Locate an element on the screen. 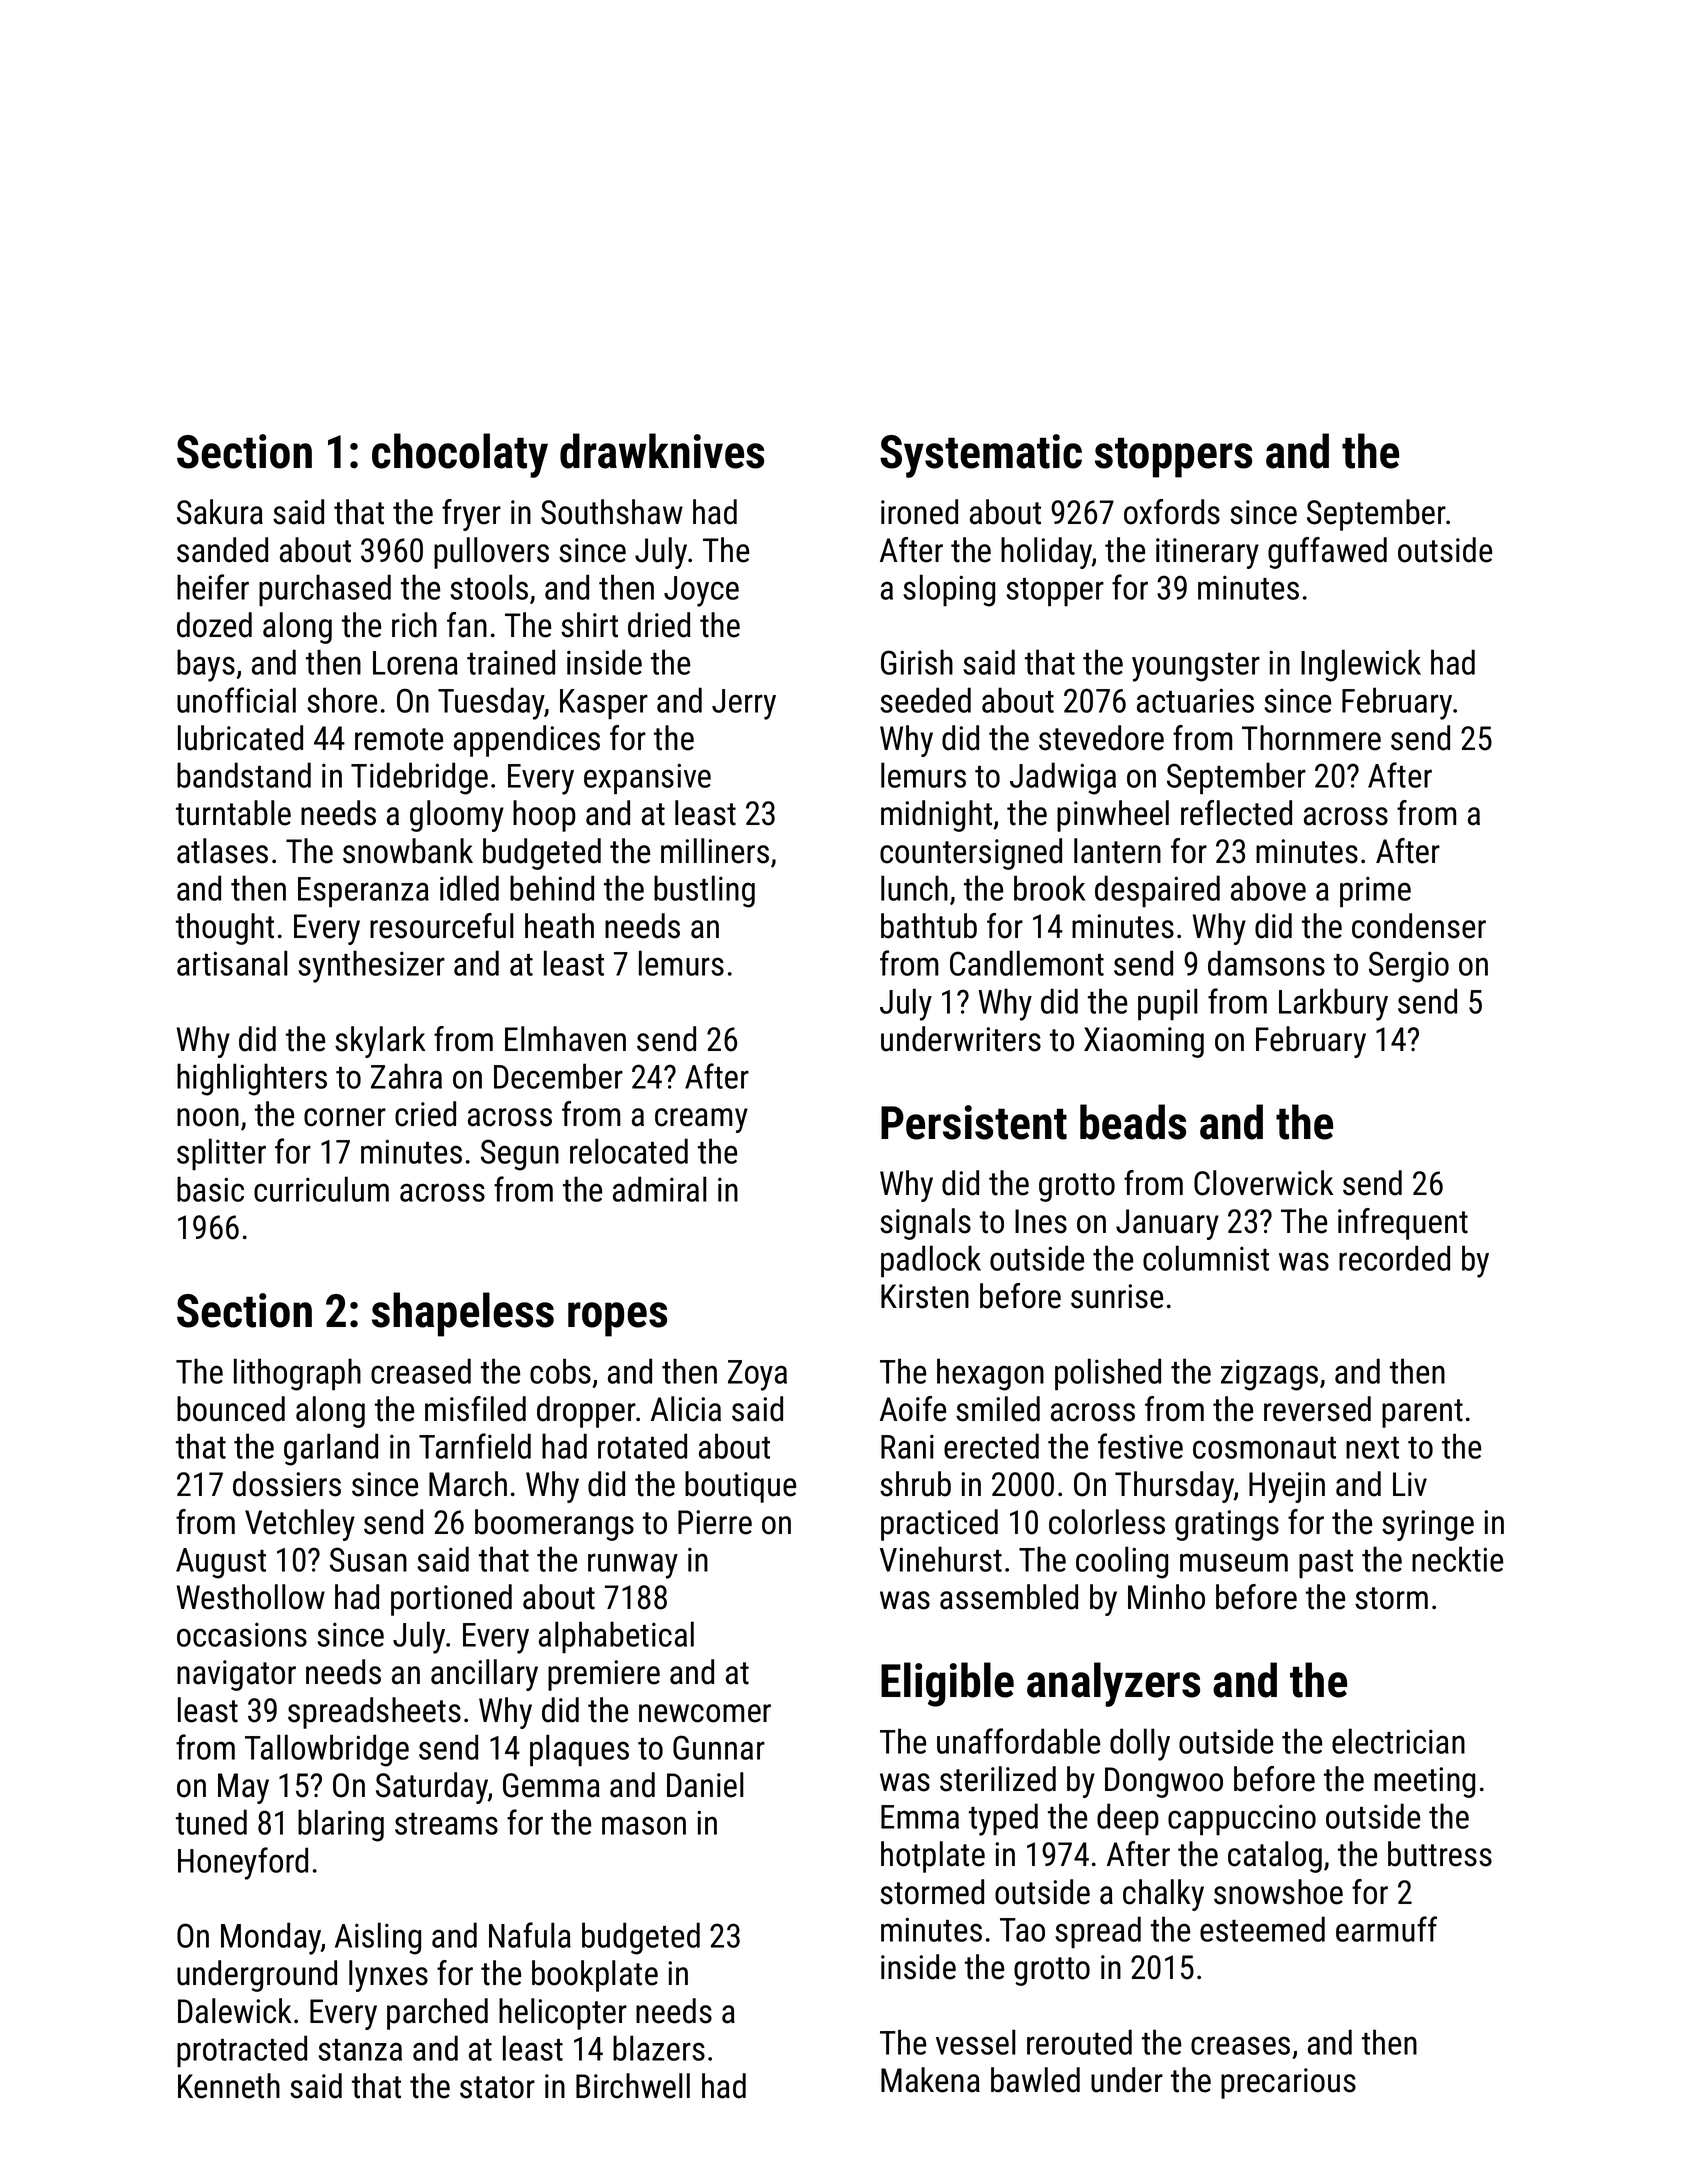 The width and height of the screenshot is (1683, 2178). earmuff is located at coordinates (1386, 1929).
